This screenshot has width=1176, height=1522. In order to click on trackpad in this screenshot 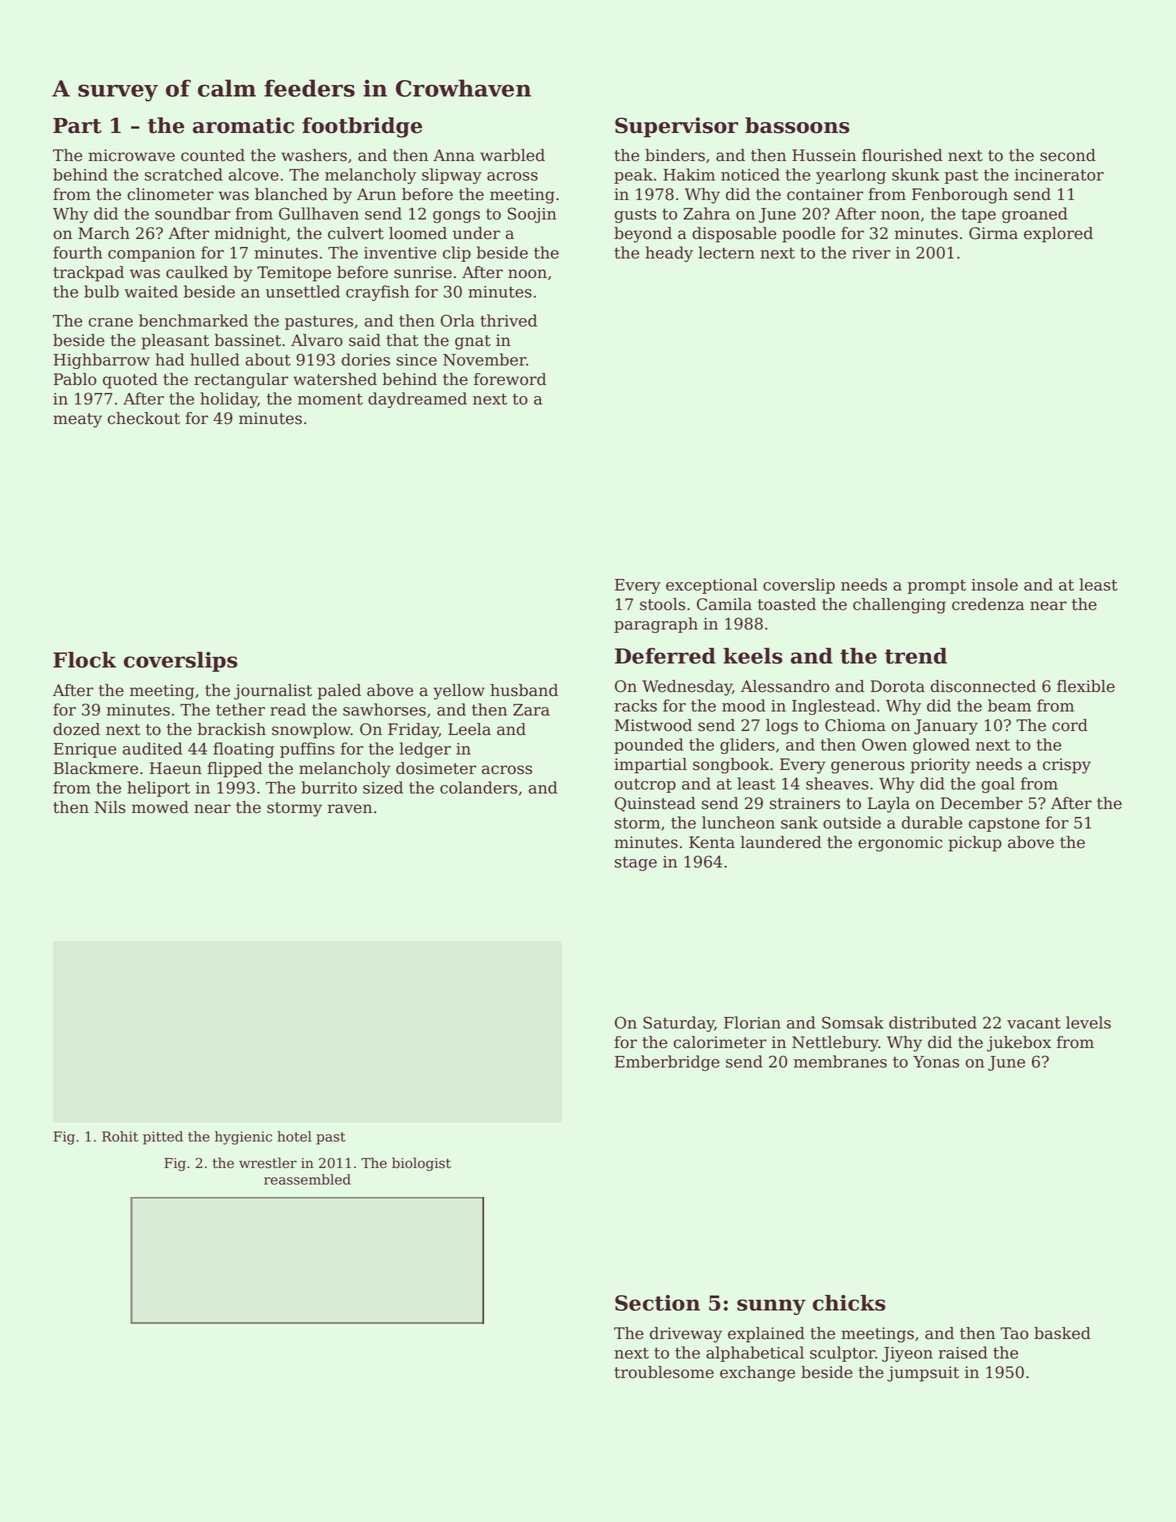, I will do `click(88, 274)`.
